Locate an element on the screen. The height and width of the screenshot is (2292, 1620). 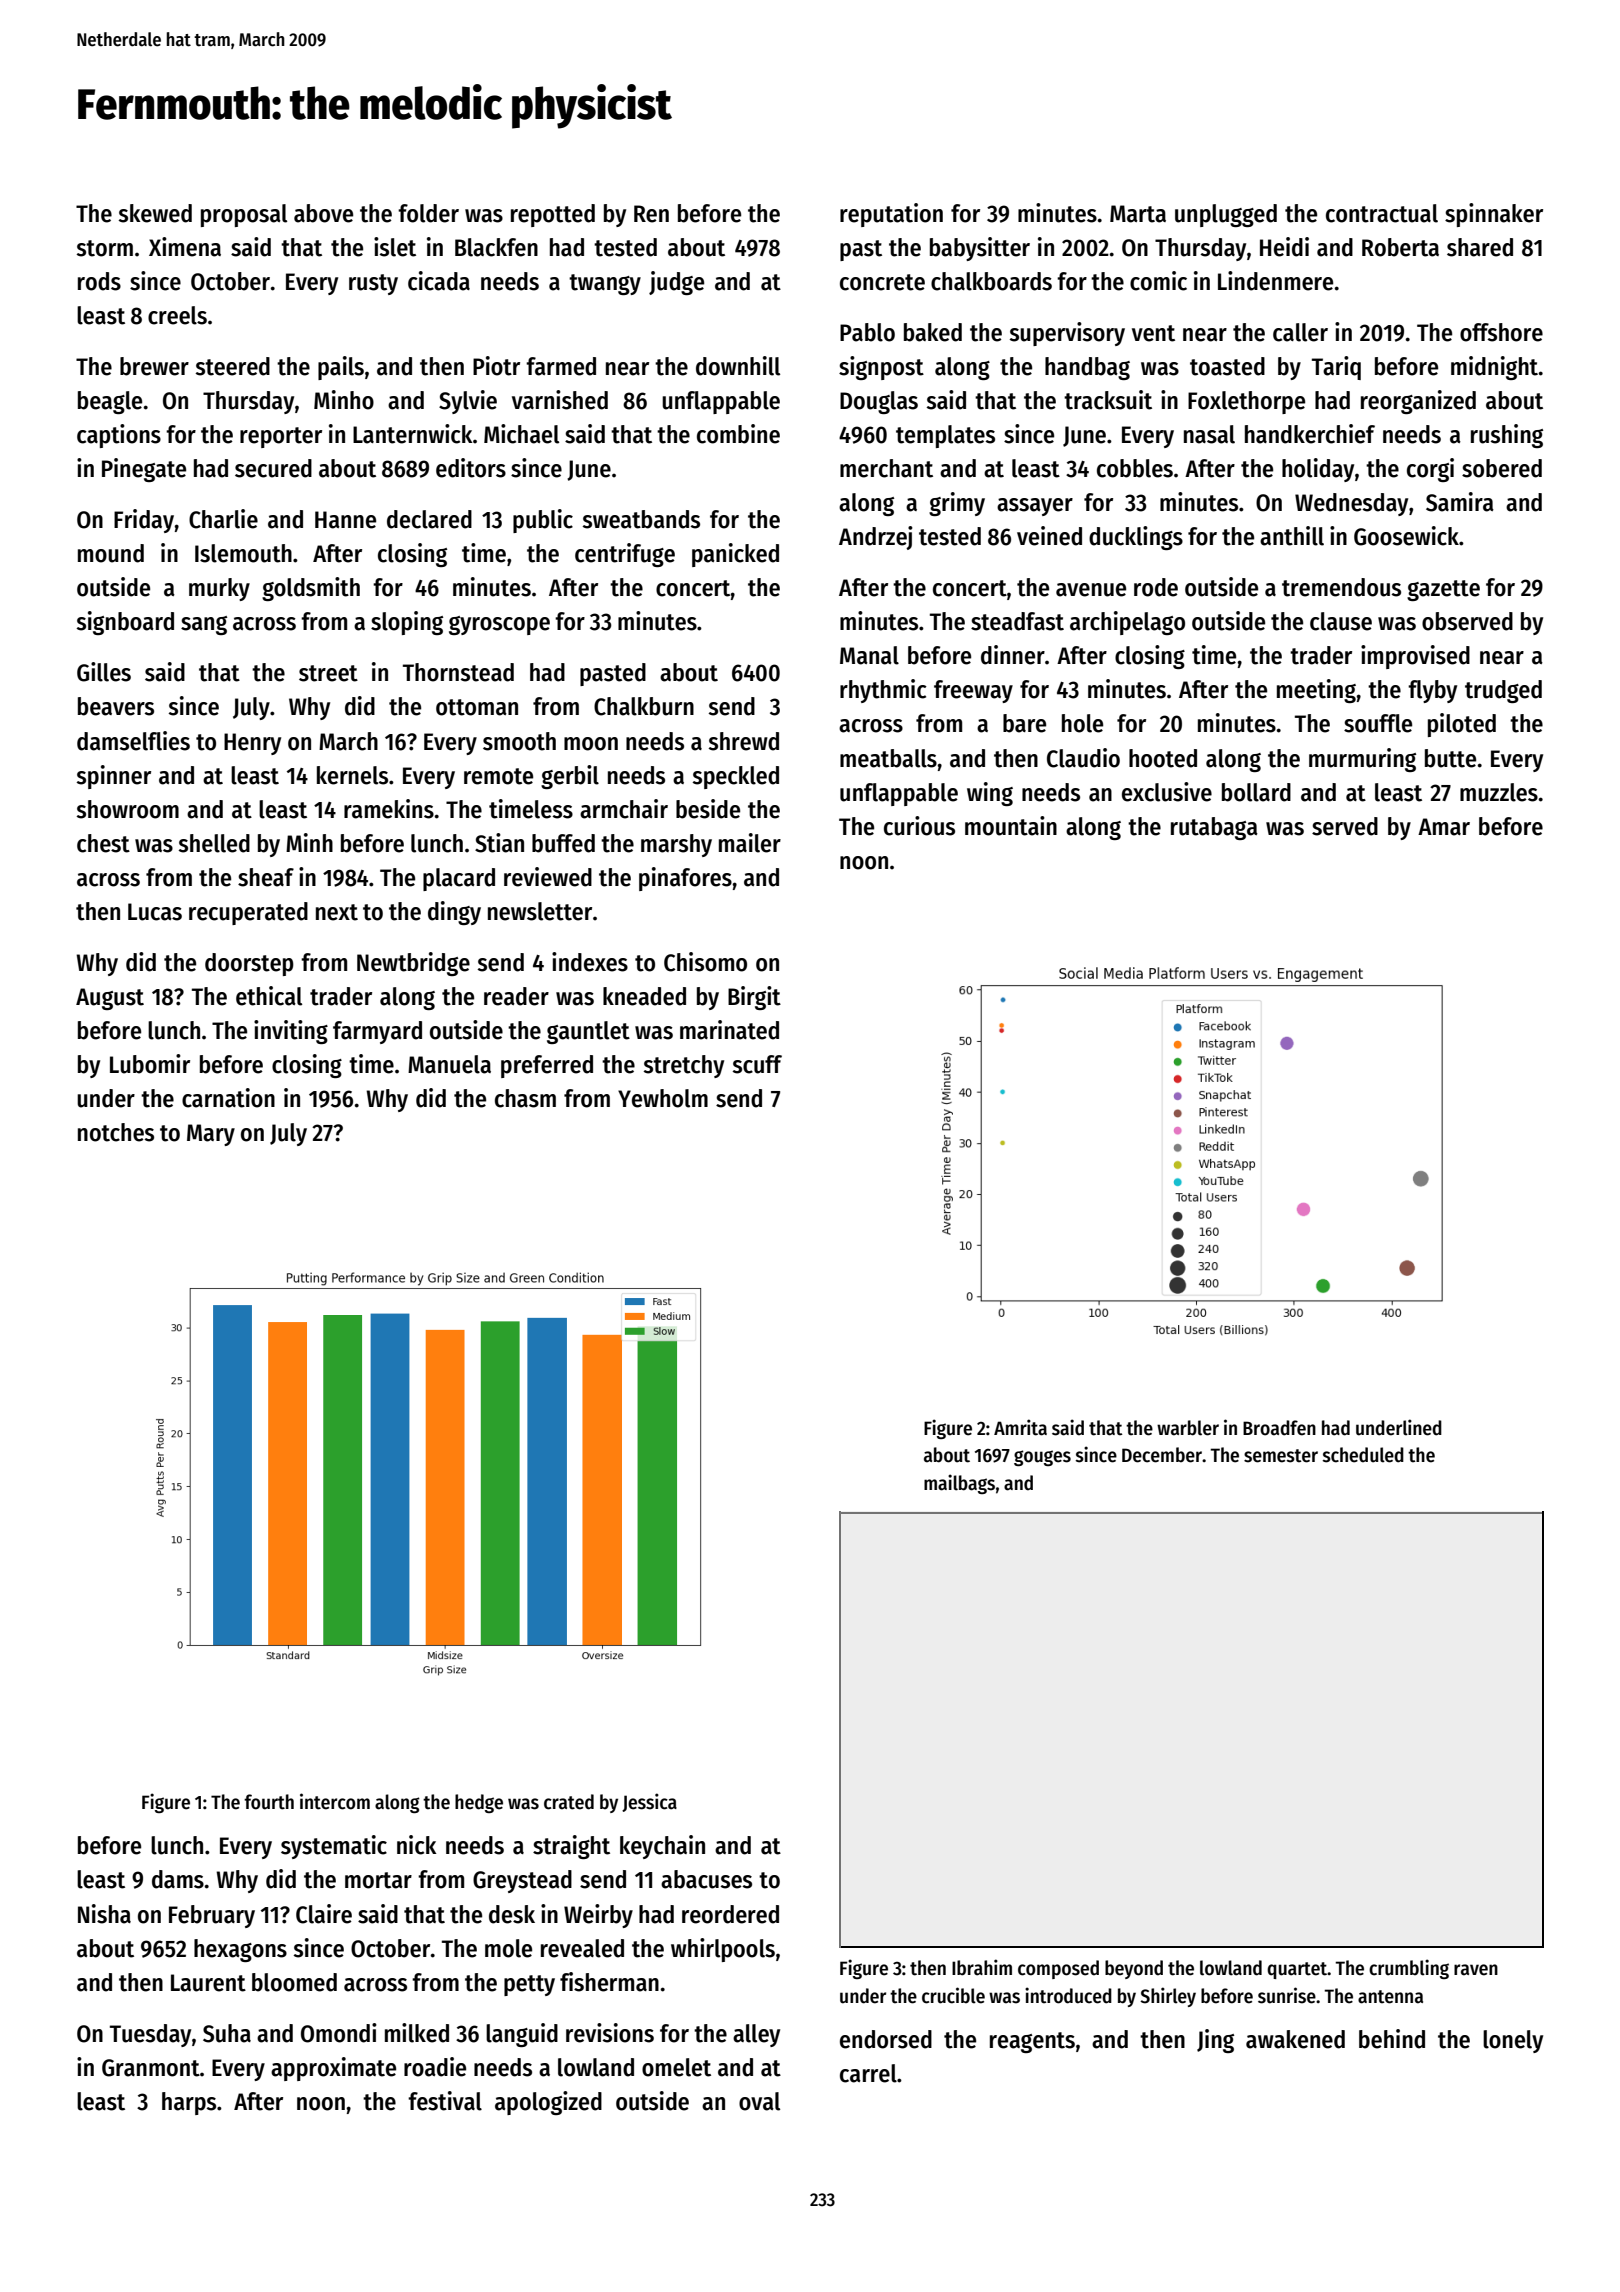
fourth is located at coordinates (269, 1802).
